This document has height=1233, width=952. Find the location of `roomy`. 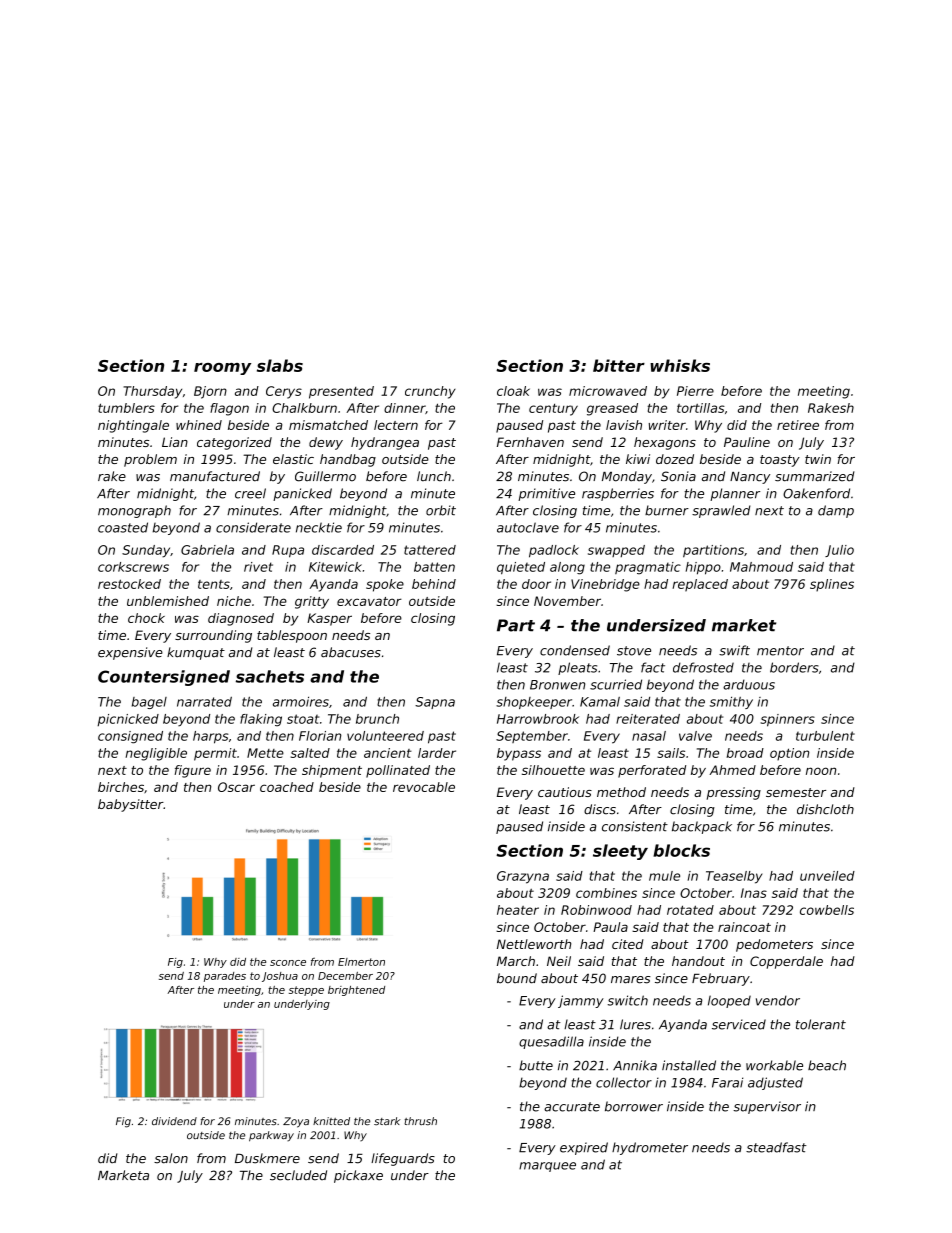

roomy is located at coordinates (222, 369).
